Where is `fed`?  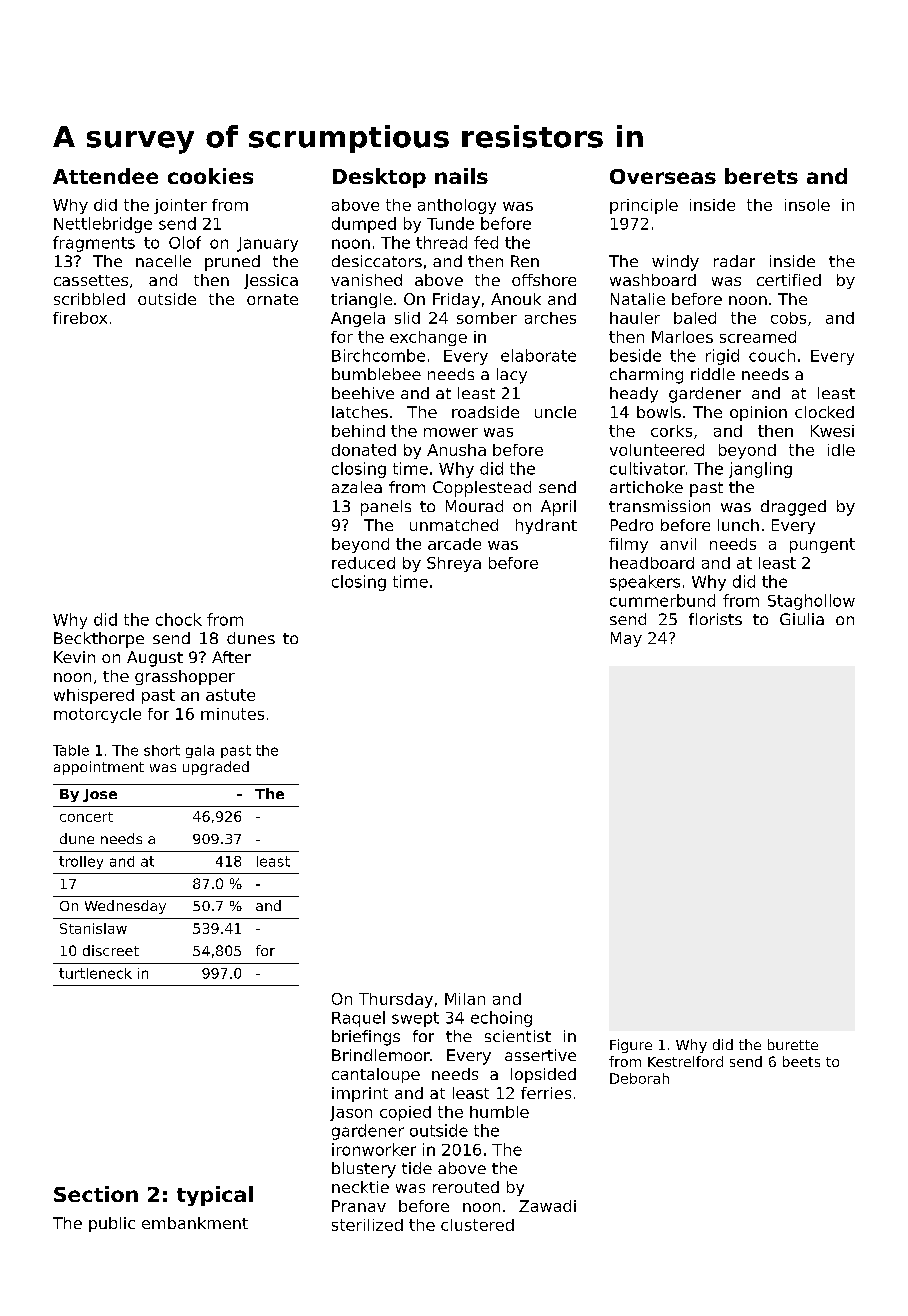
fed is located at coordinates (486, 242).
